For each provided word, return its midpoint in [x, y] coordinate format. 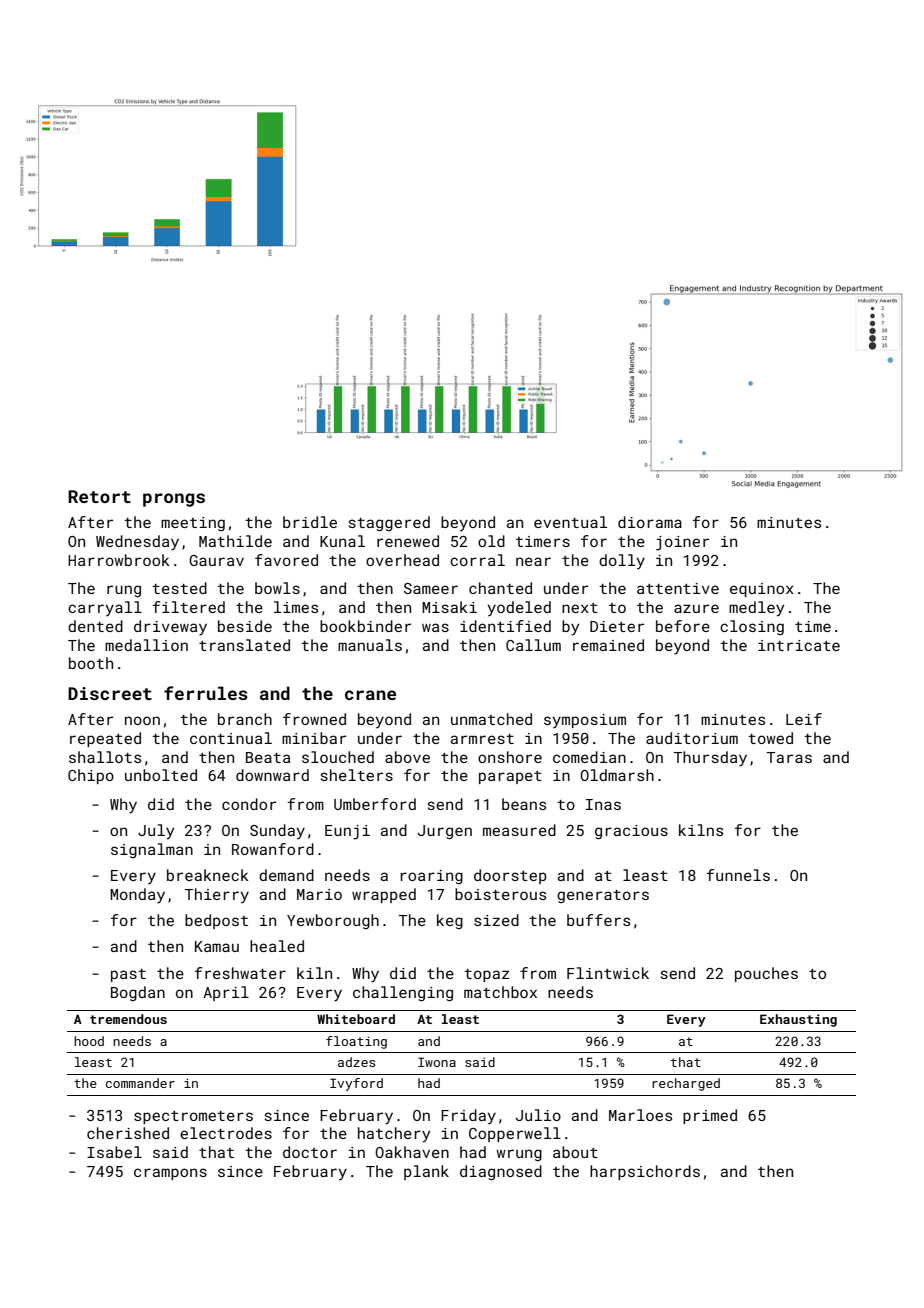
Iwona [437, 1062]
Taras [789, 757]
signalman [152, 850]
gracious [631, 832]
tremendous [128, 1019]
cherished [128, 1133]
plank [426, 1172]
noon [142, 720]
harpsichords [645, 1172]
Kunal [342, 541]
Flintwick [608, 973]
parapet [510, 777]
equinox [762, 590]
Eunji [347, 832]
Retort [99, 496]
